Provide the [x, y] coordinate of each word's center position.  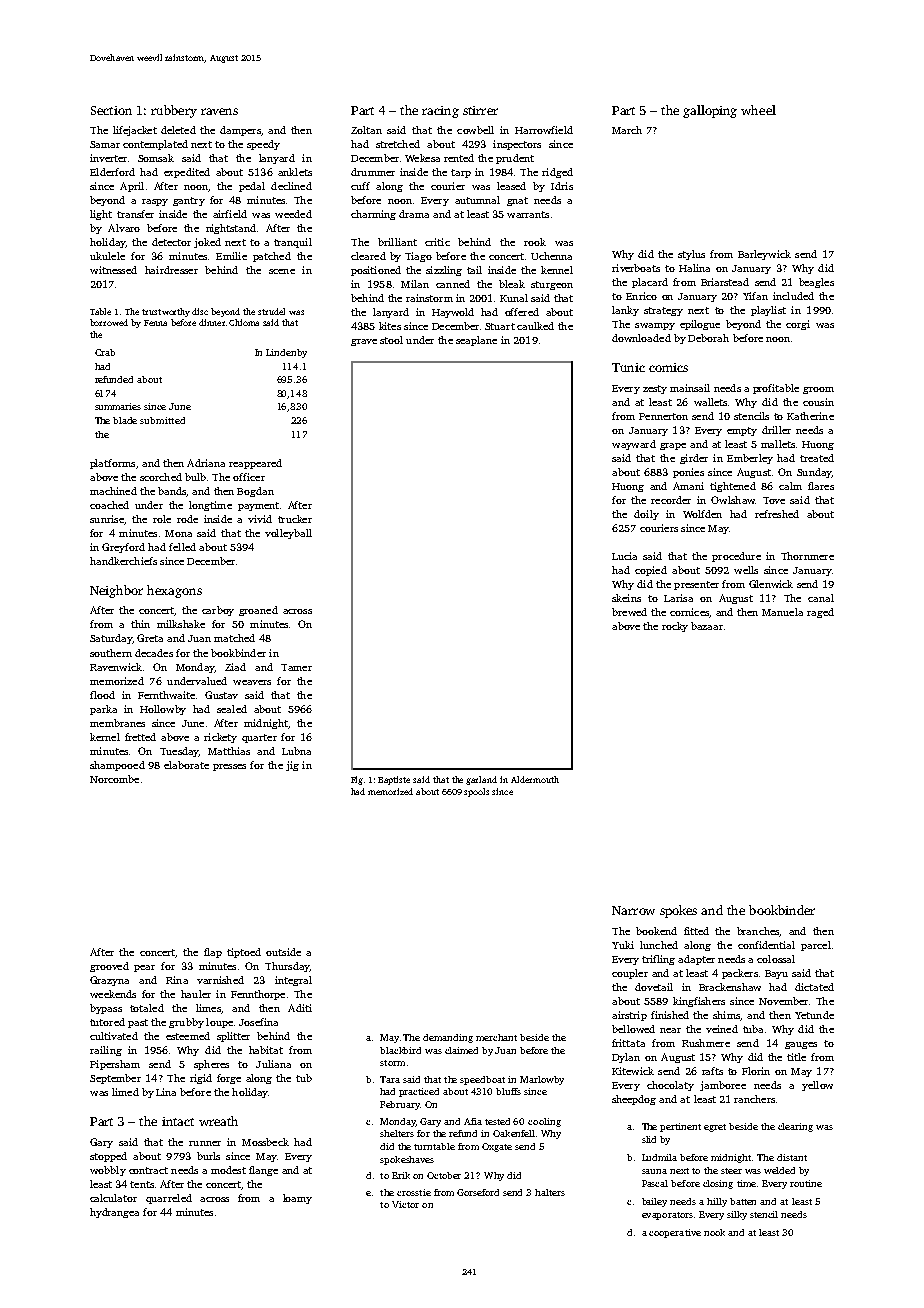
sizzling [444, 271]
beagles [816, 283]
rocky [675, 627]
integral [293, 981]
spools [476, 792]
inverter [108, 158]
